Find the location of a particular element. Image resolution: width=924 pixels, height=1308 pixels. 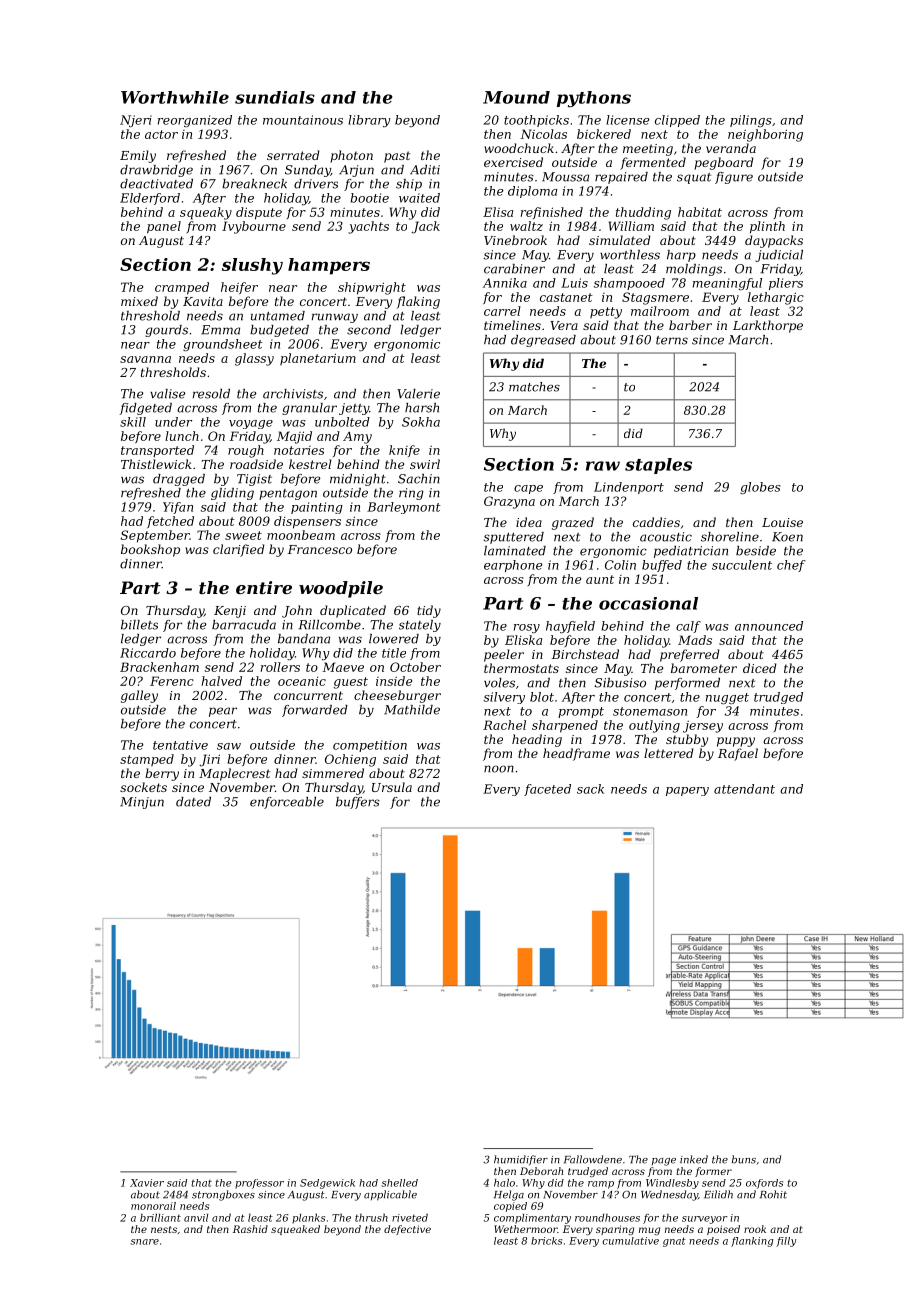

library is located at coordinates (369, 121).
